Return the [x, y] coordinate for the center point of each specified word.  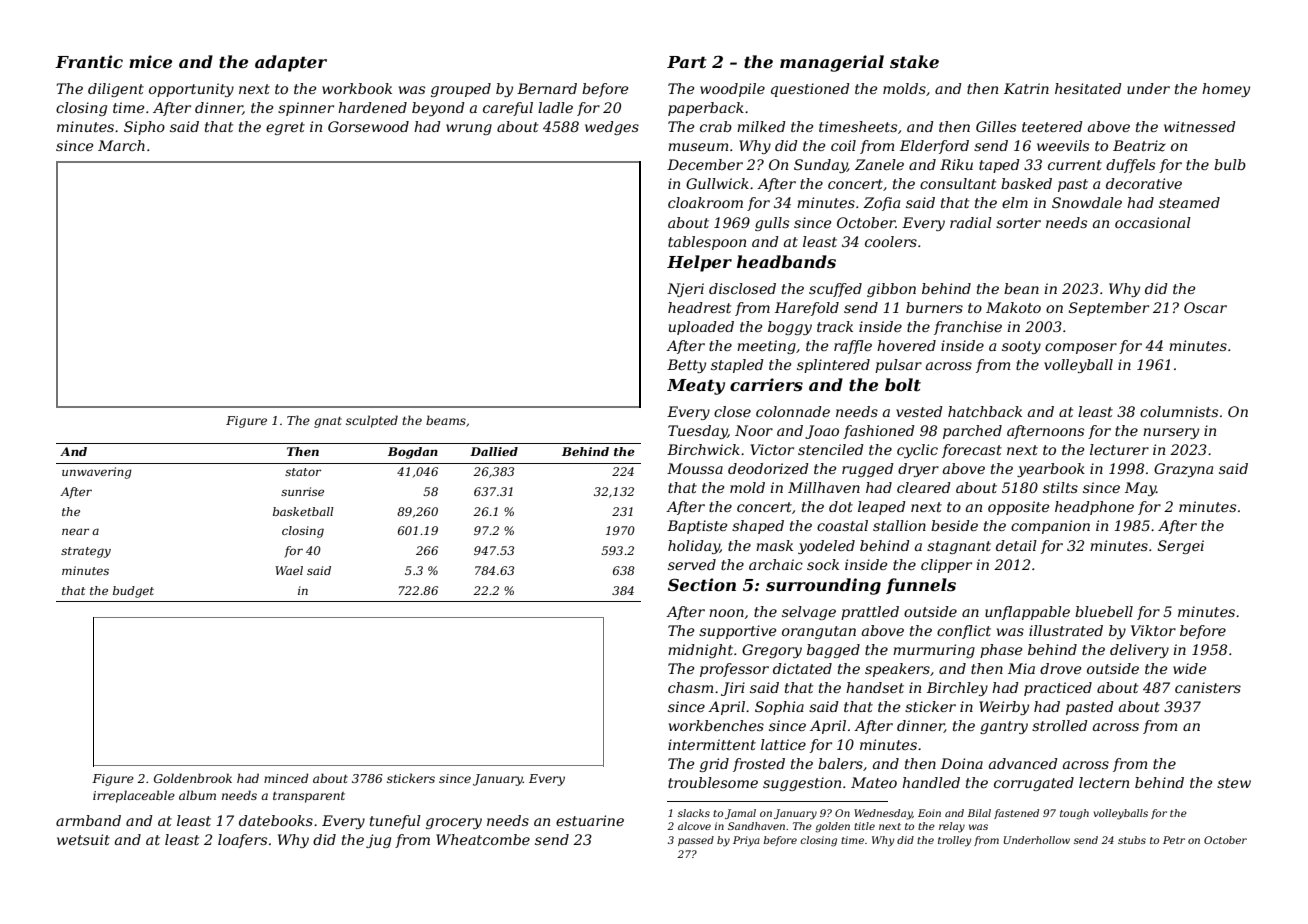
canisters [1208, 687]
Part [687, 62]
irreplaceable [134, 796]
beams [446, 420]
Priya [746, 841]
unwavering [97, 473]
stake [914, 61]
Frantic [89, 61]
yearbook [1051, 470]
